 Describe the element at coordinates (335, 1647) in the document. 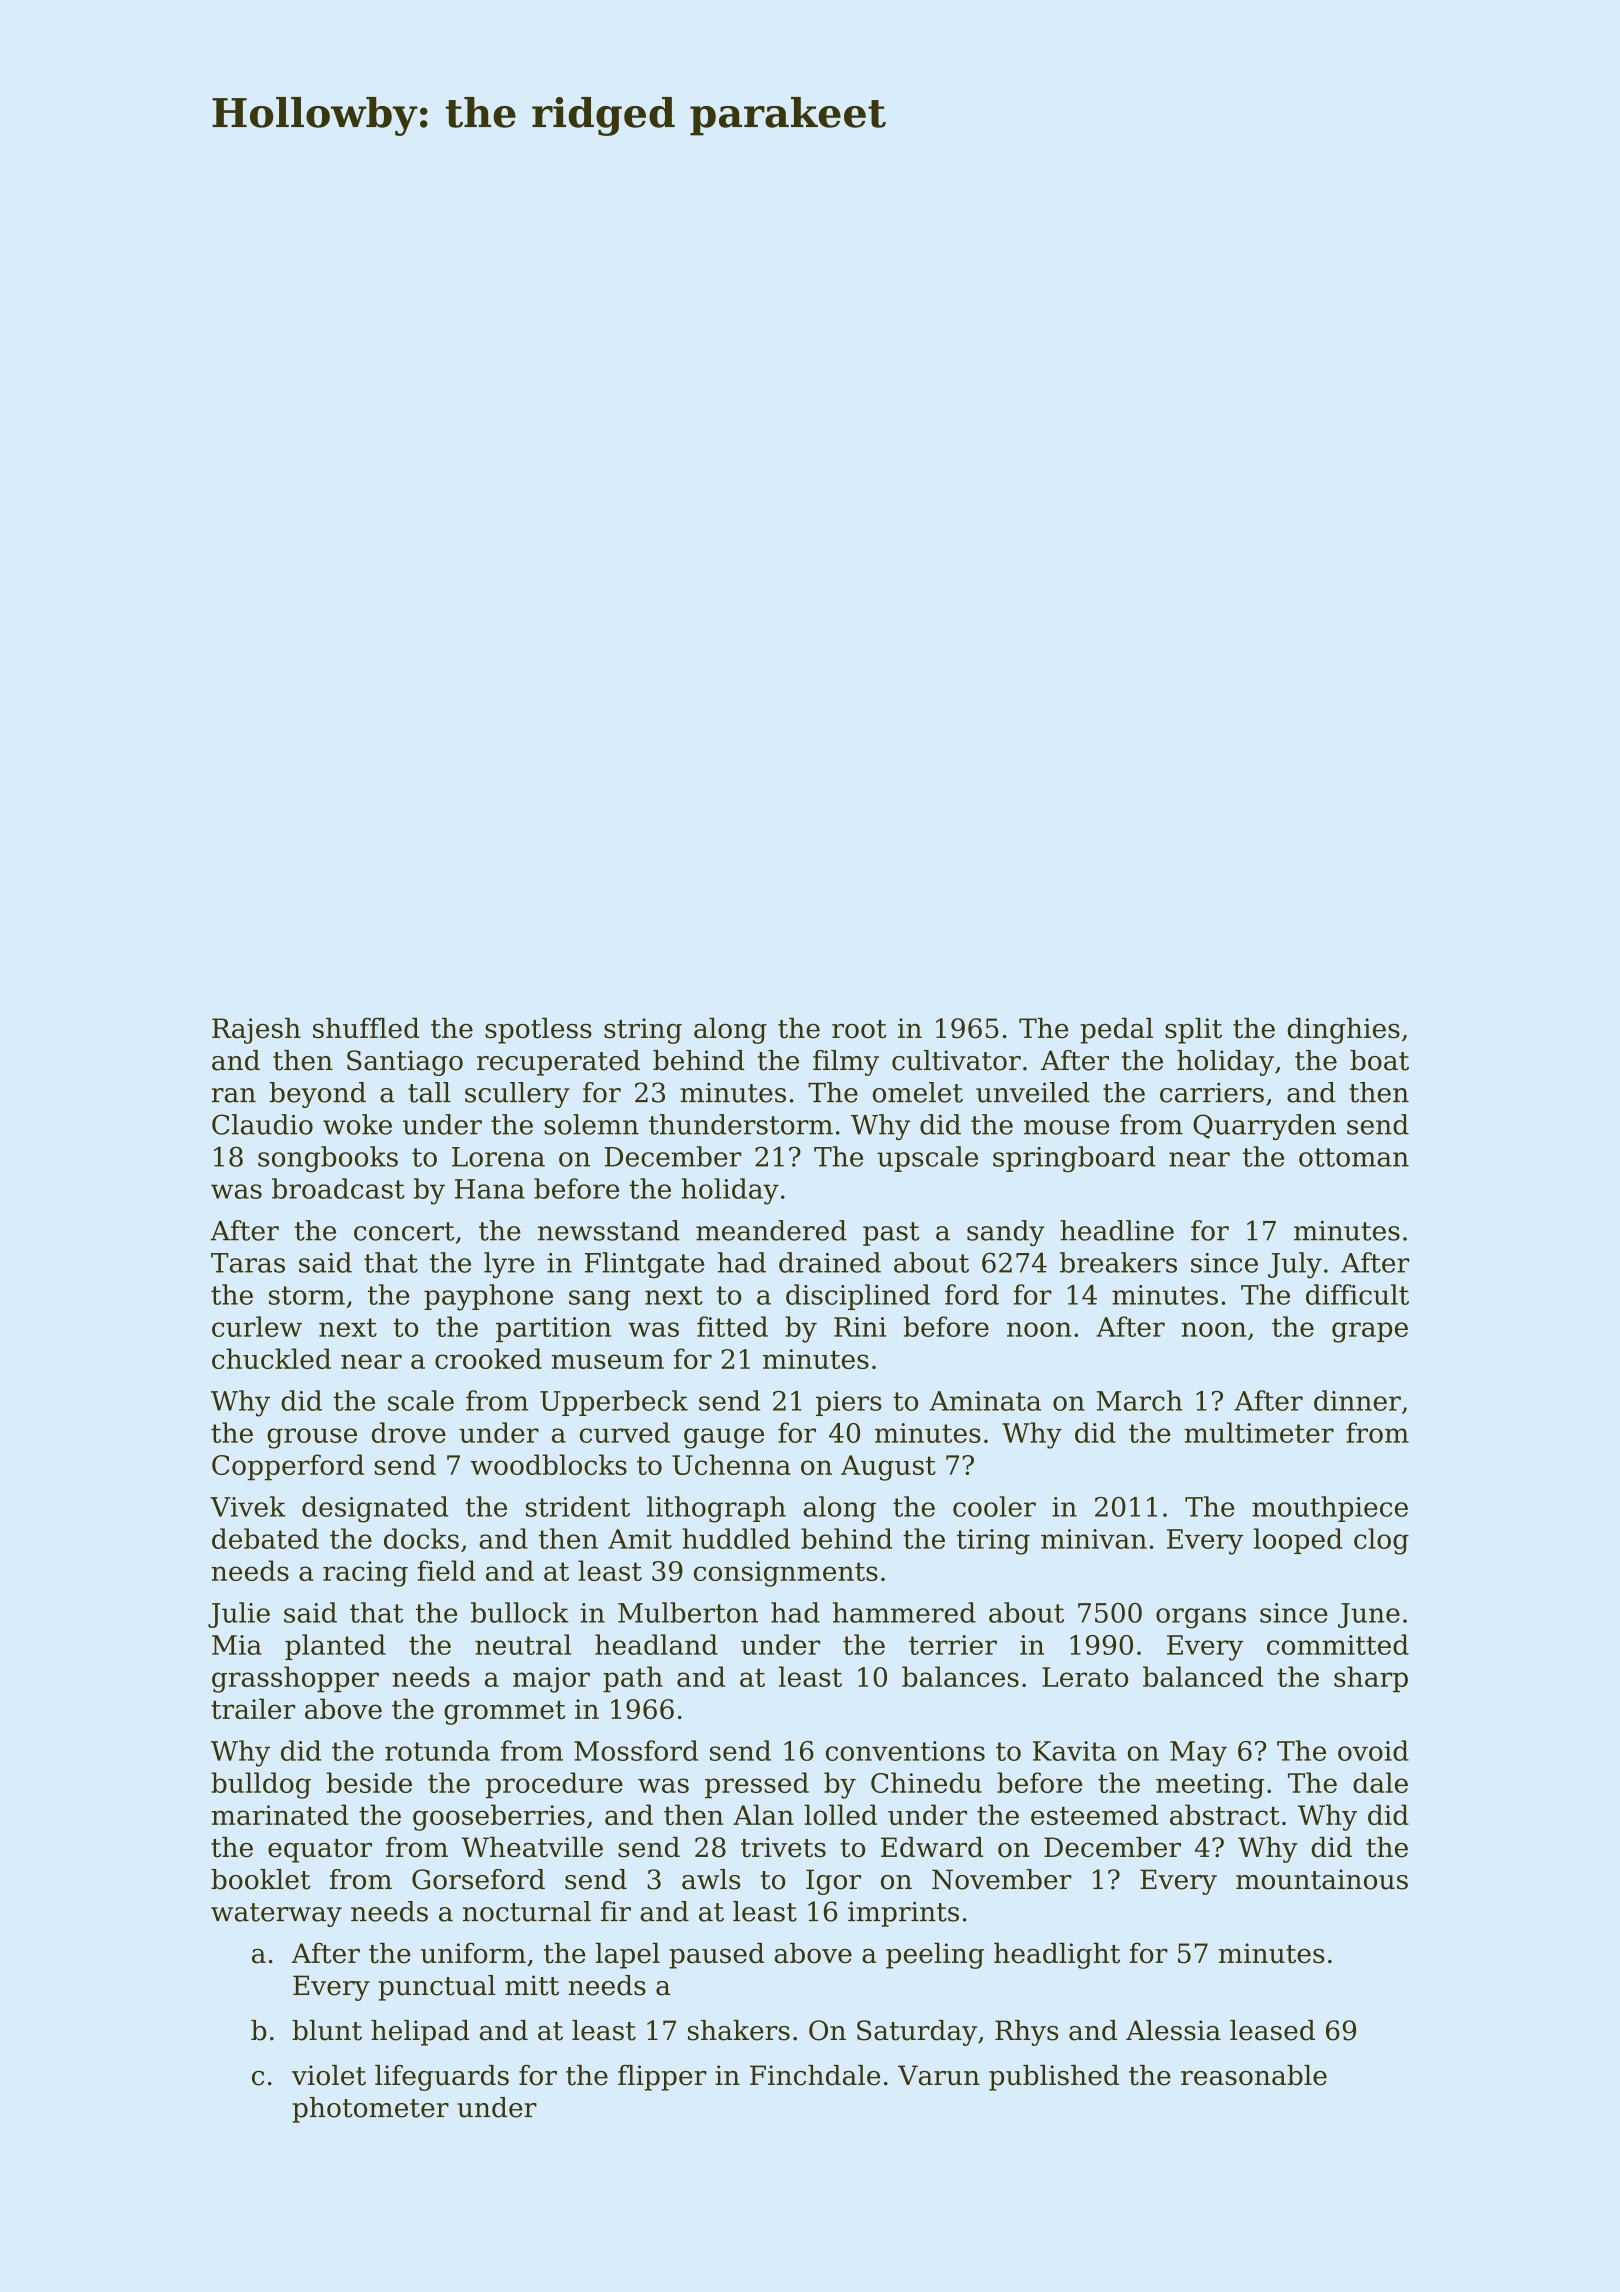

I see `planted` at that location.
